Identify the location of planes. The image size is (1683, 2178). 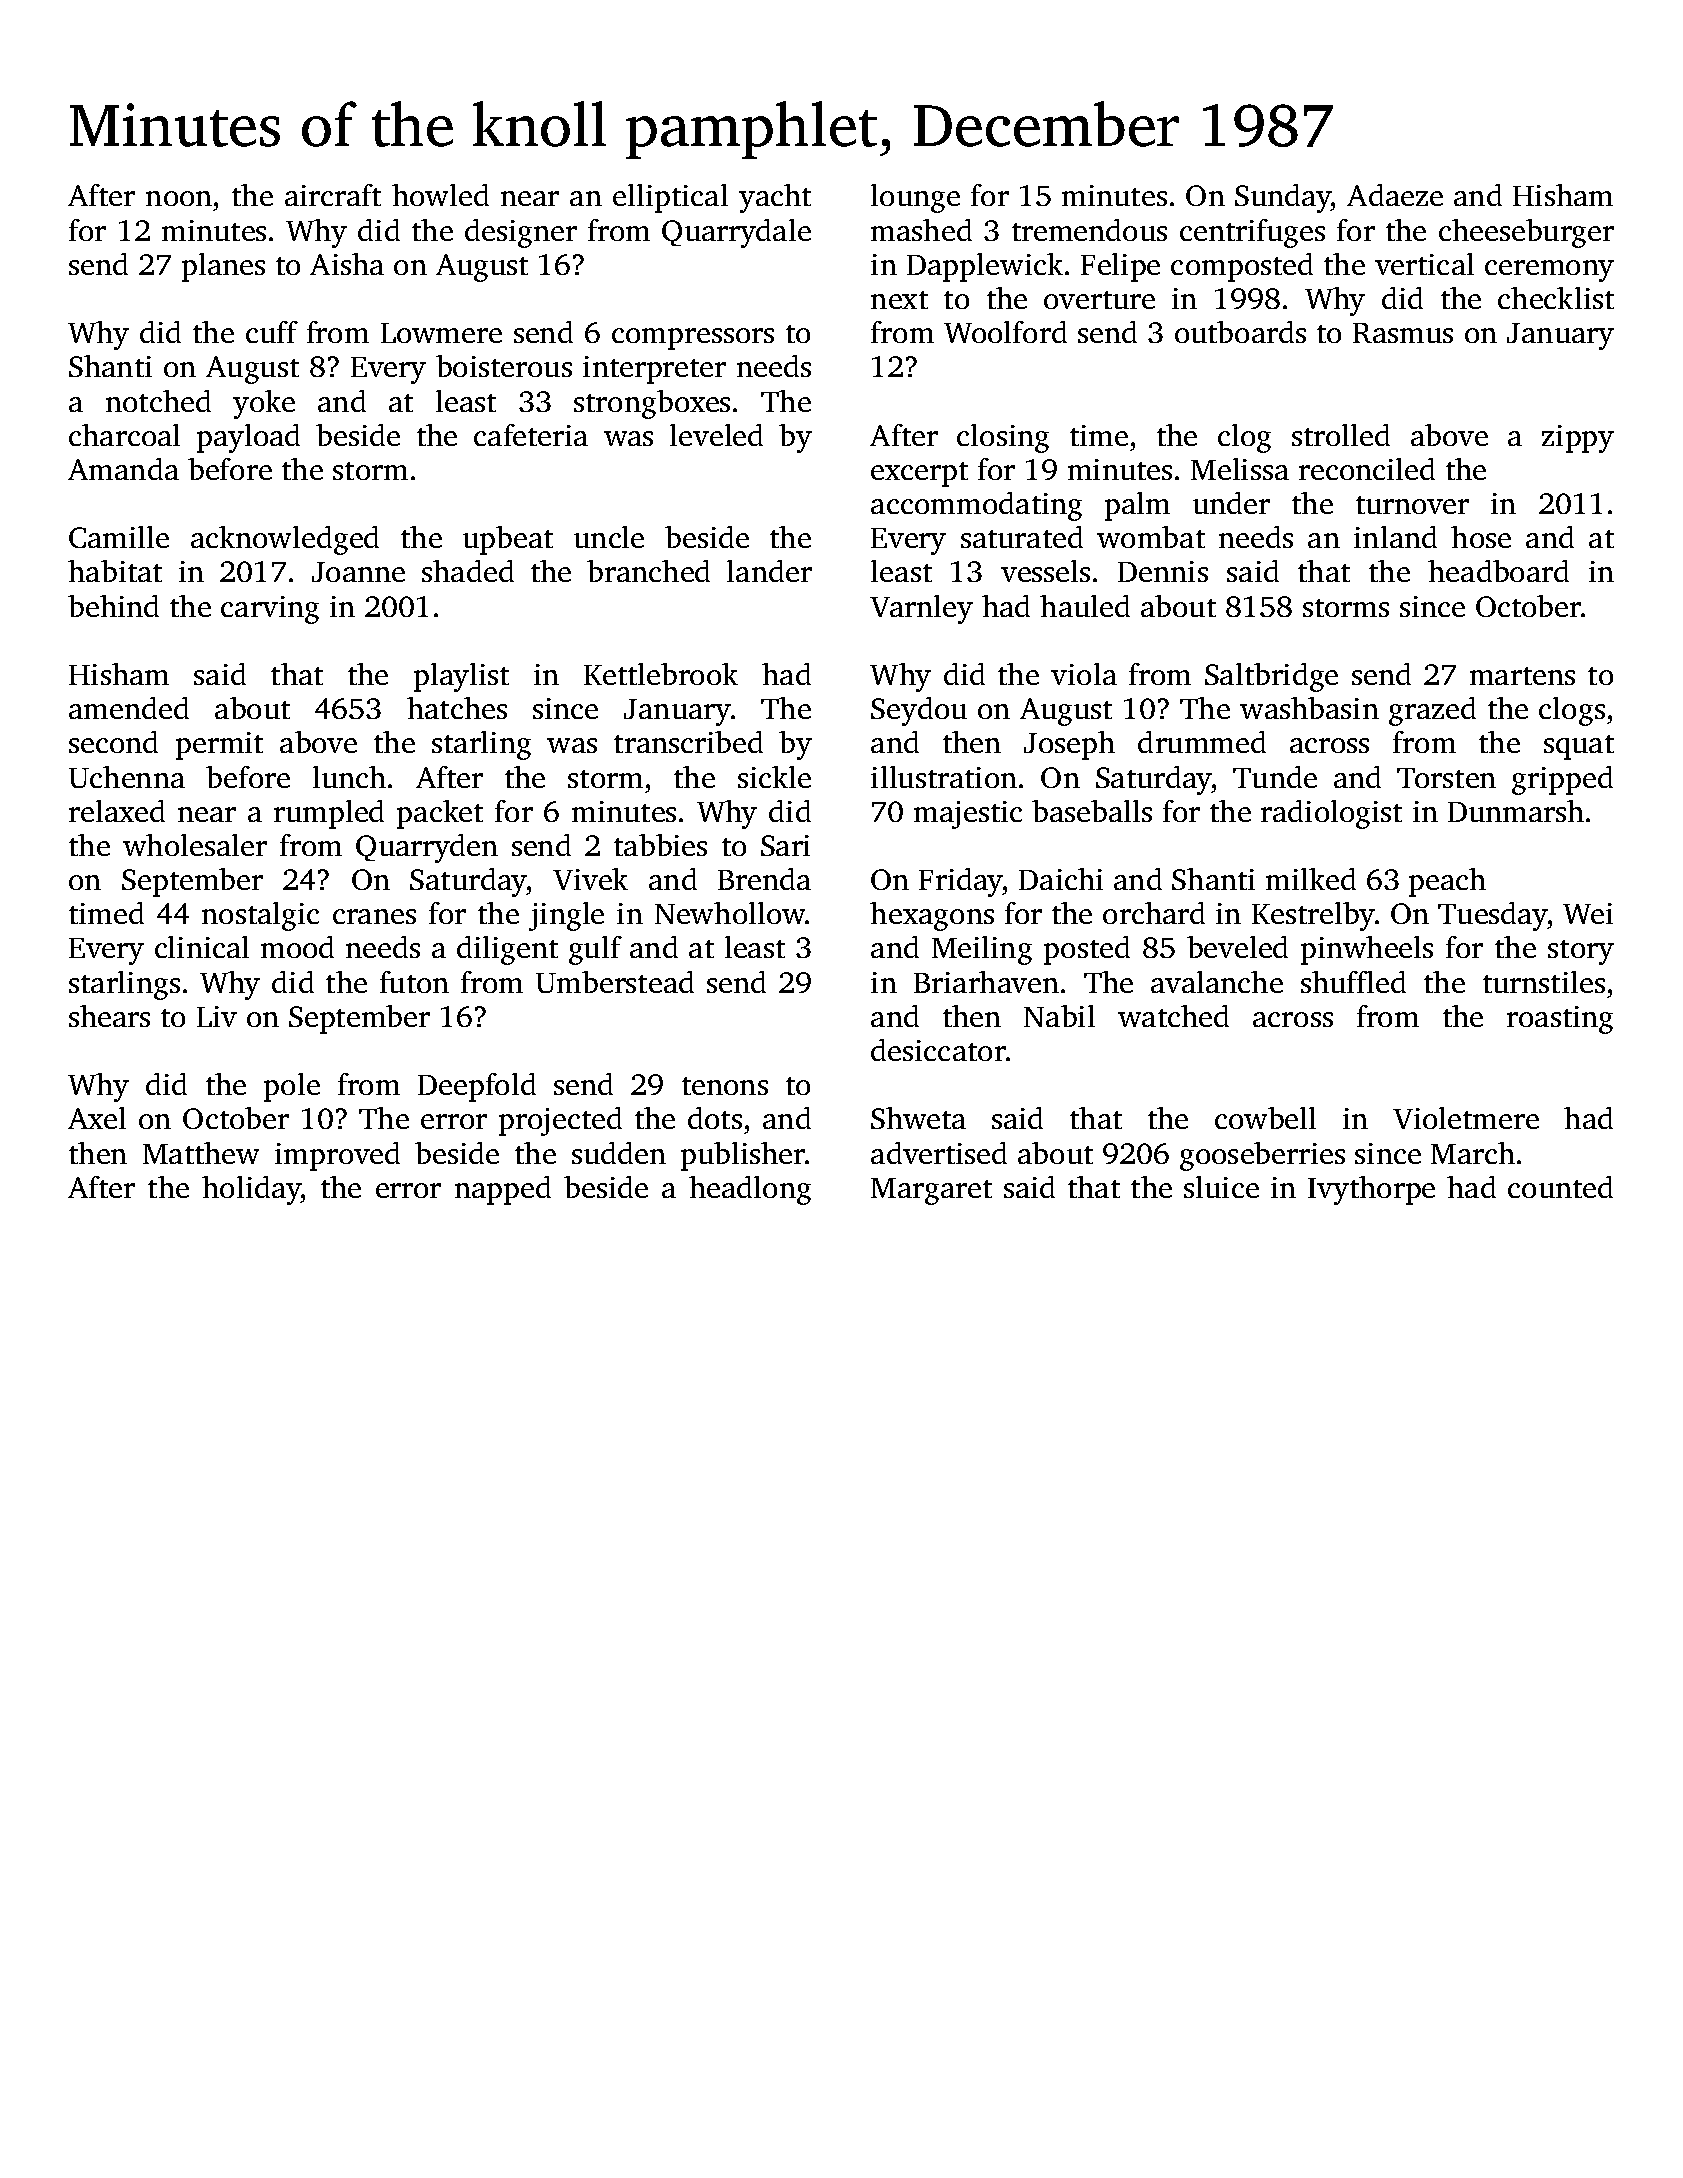
(223, 267).
